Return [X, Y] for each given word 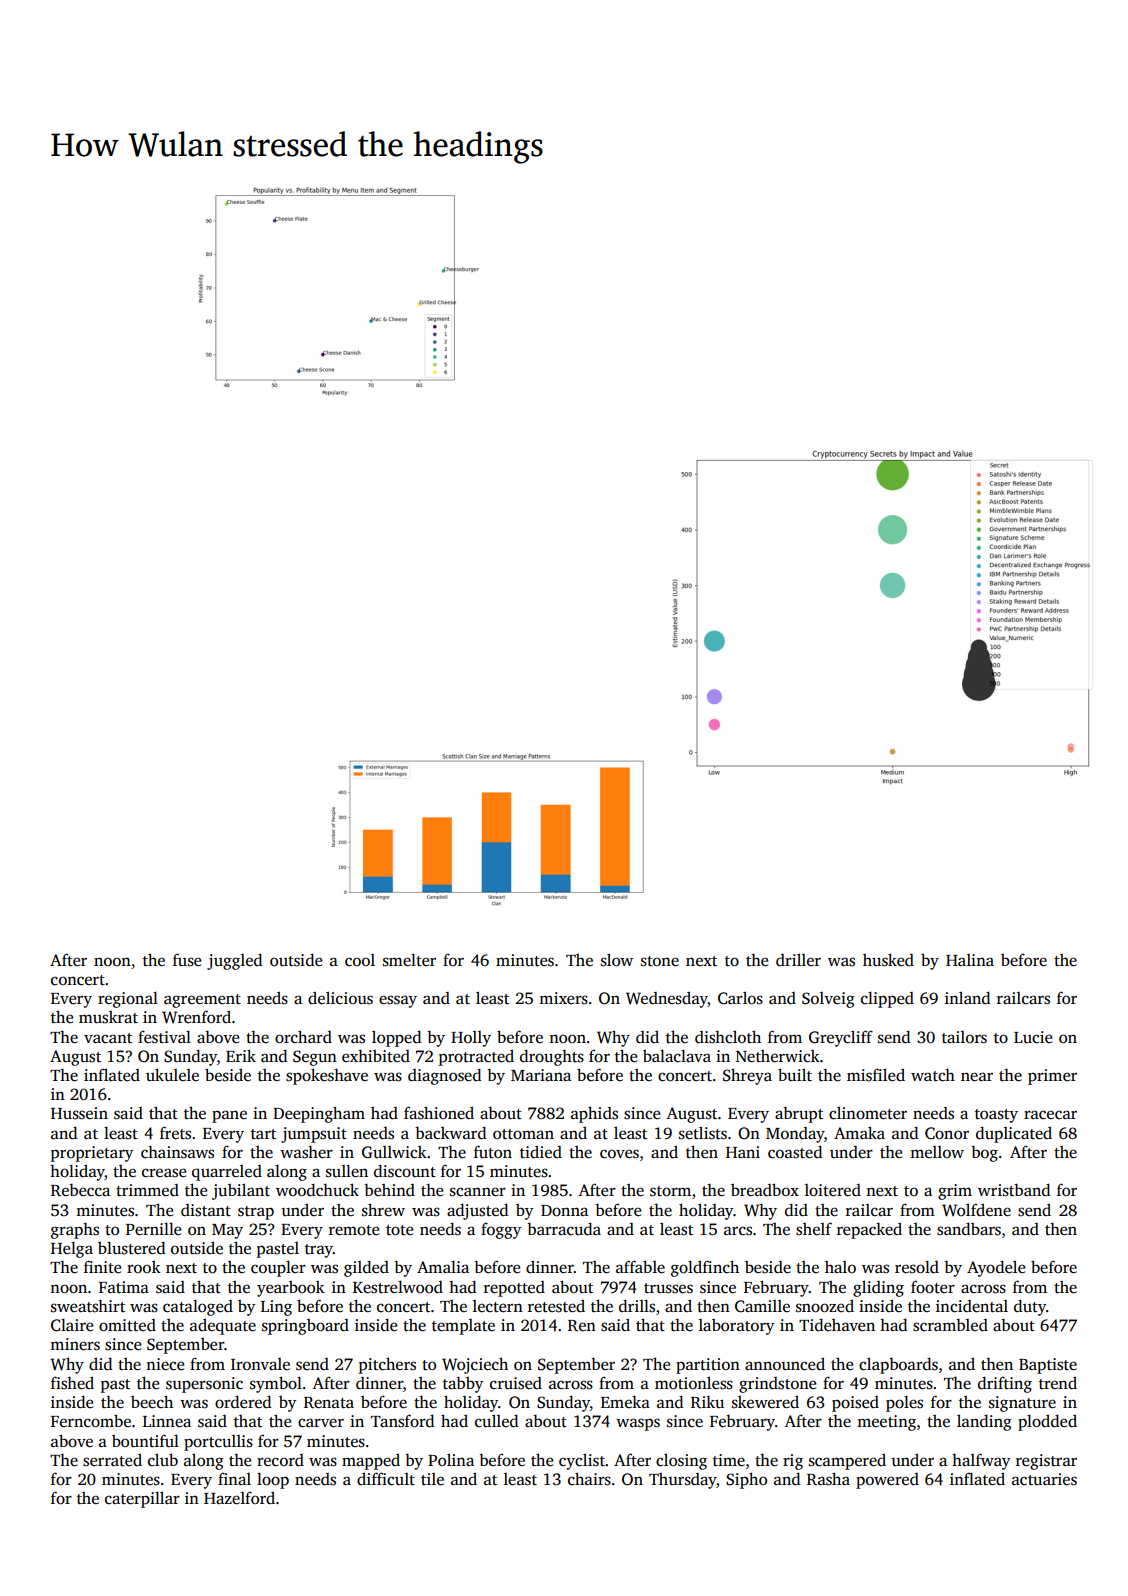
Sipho [746, 1480]
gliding [878, 1288]
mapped [371, 1461]
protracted [476, 1057]
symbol [276, 1384]
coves [619, 1154]
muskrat [108, 1017]
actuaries [1044, 1479]
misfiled [876, 1075]
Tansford [402, 1421]
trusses [668, 1288]
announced [785, 1364]
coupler [278, 1268]
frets [175, 1133]
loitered [833, 1190]
